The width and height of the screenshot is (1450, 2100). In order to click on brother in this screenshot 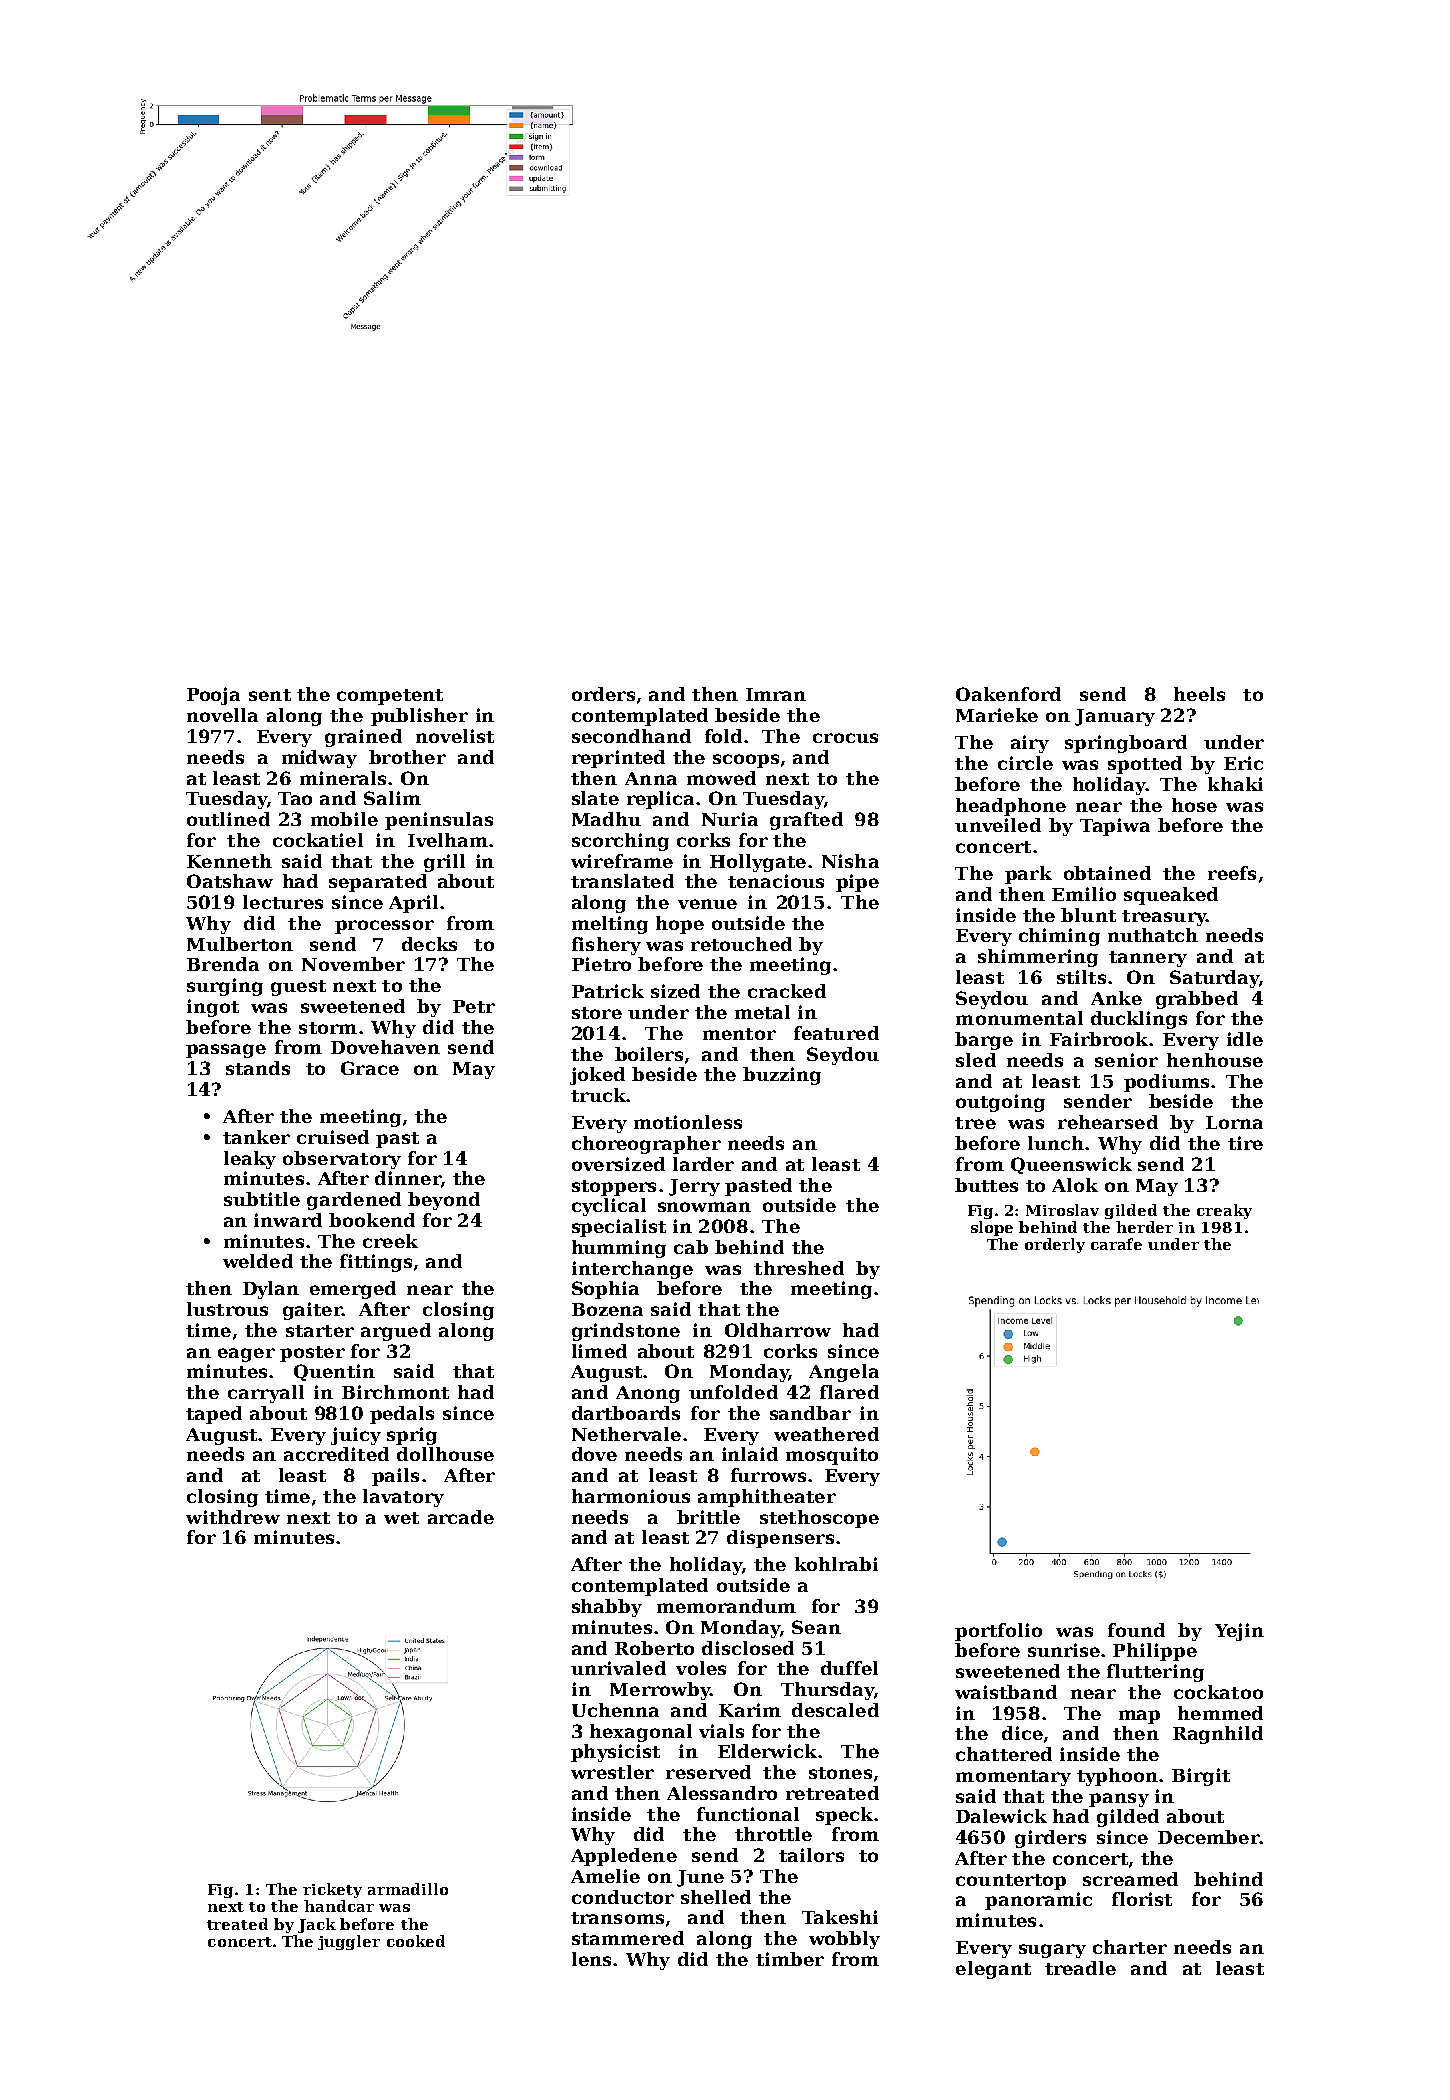, I will do `click(407, 757)`.
